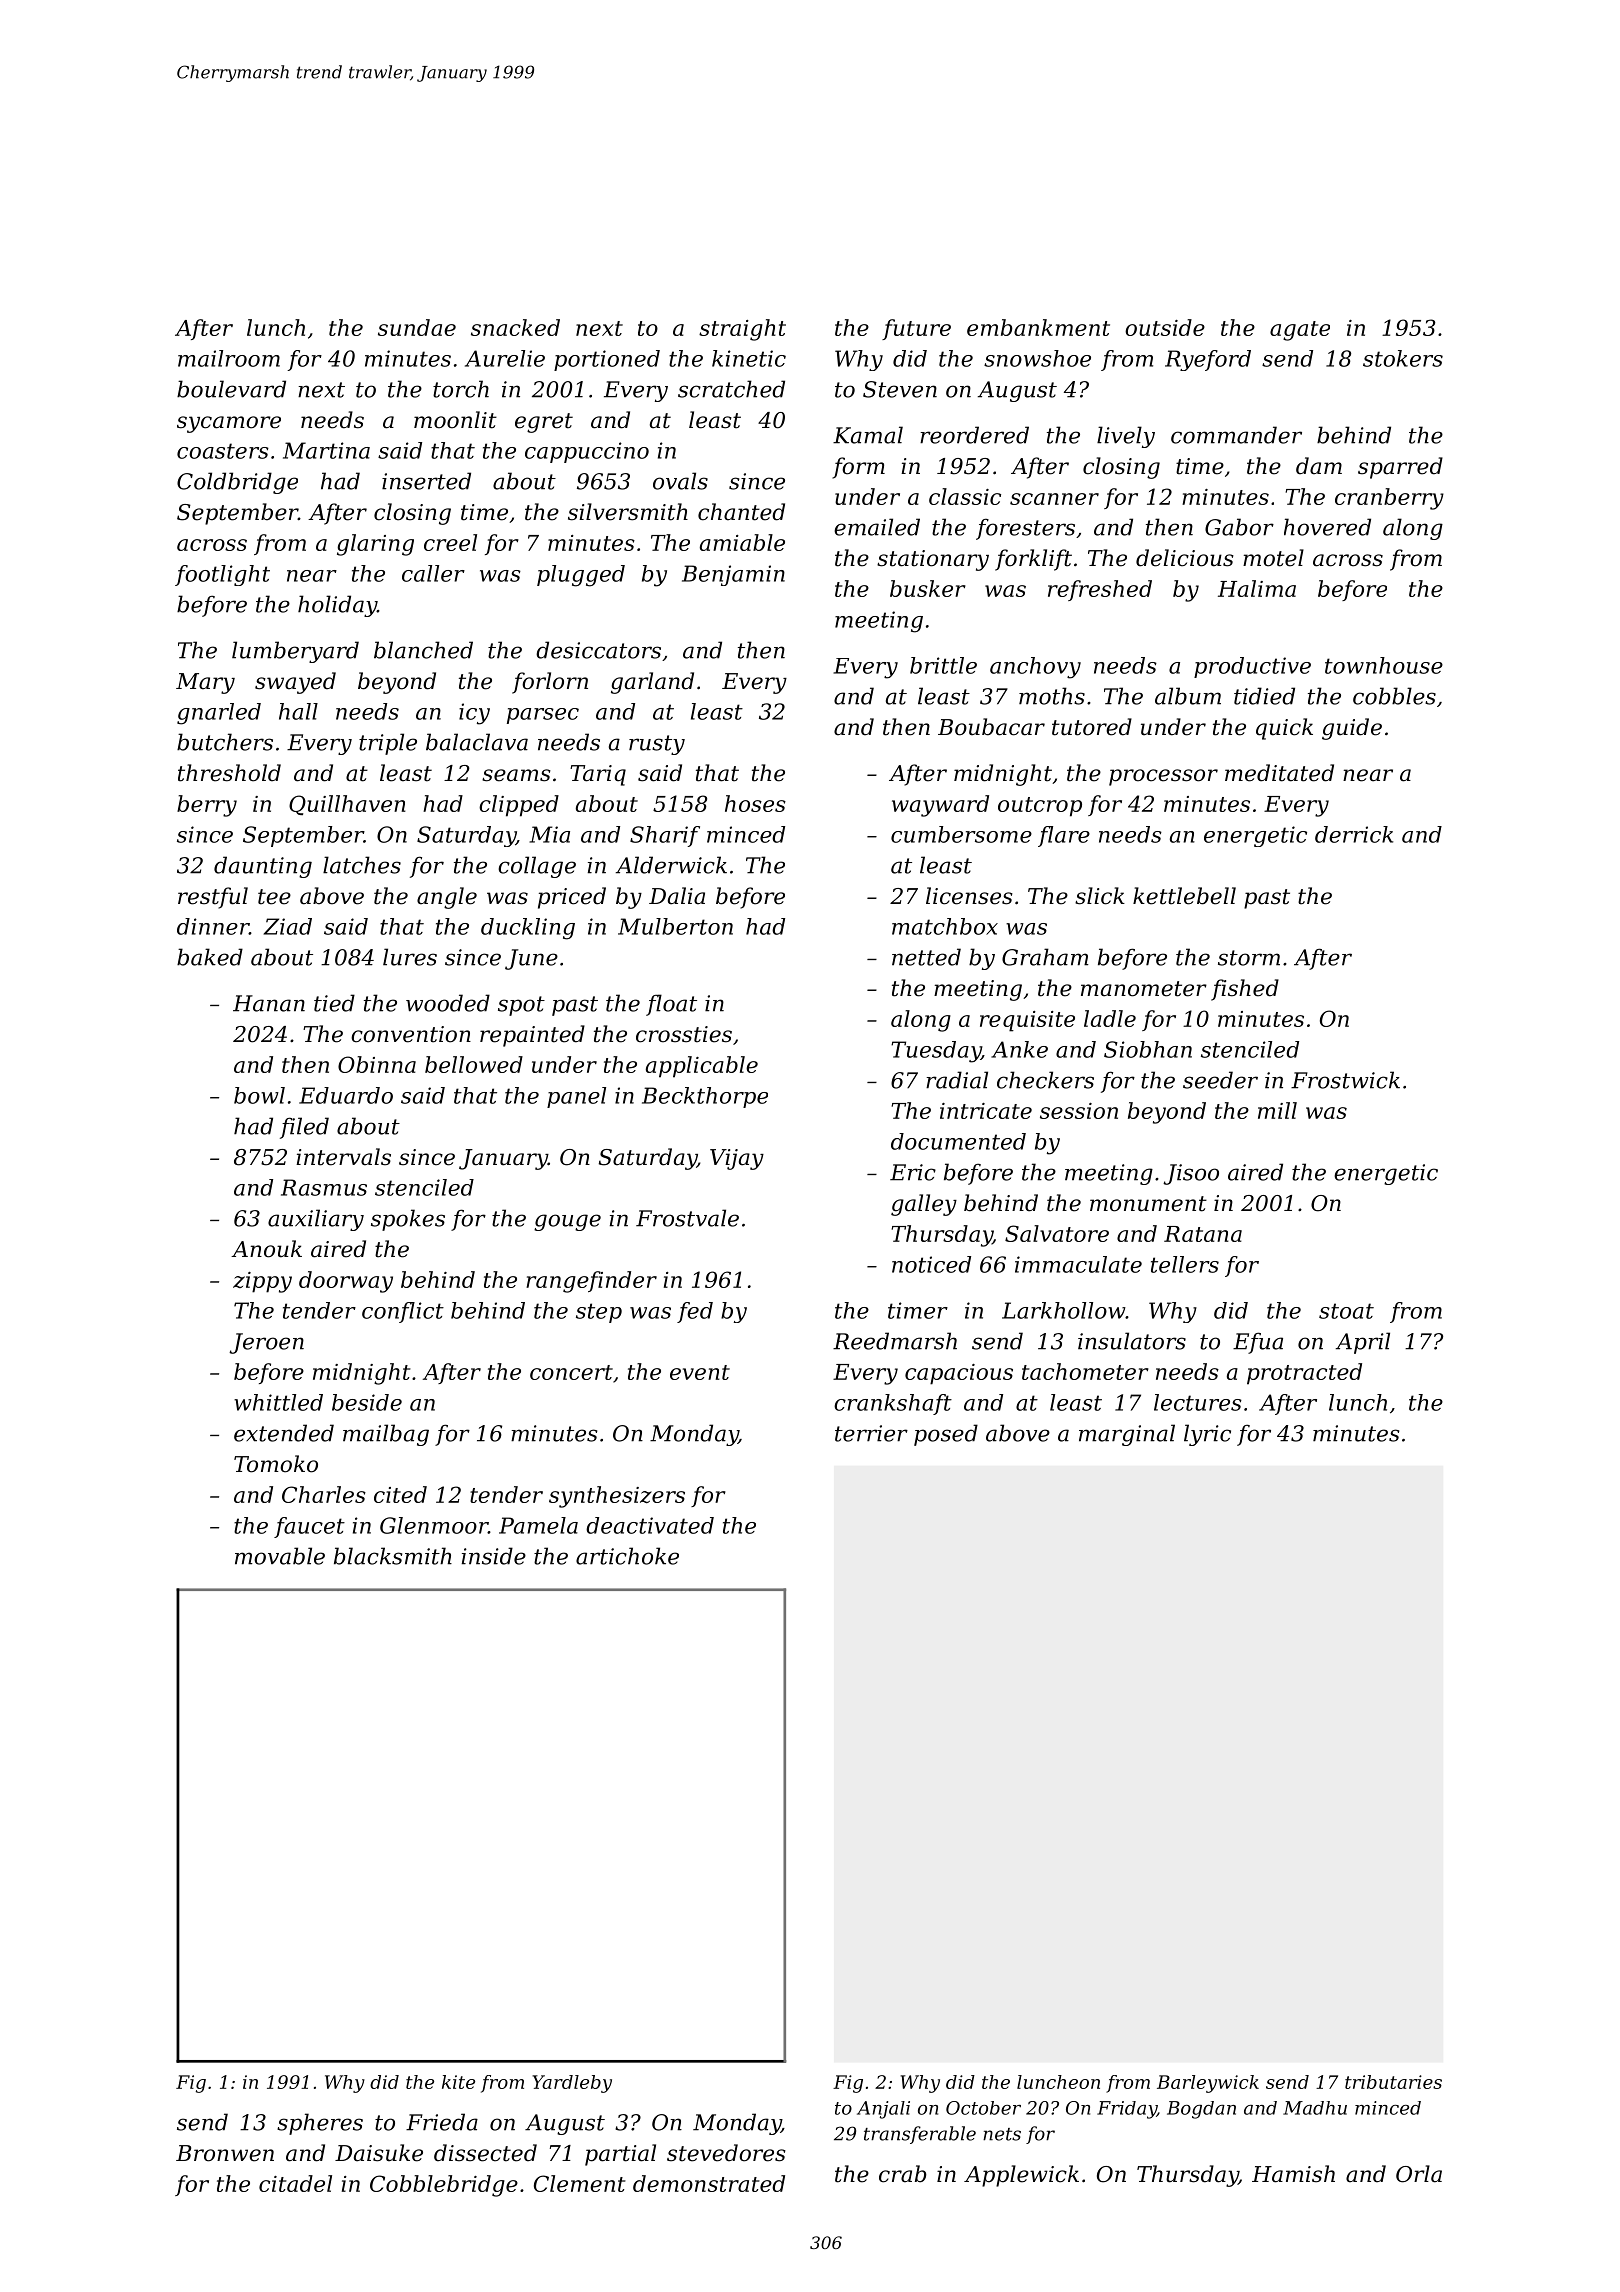 Image resolution: width=1620 pixels, height=2292 pixels. What do you see at coordinates (1165, 327) in the document?
I see `outside` at bounding box center [1165, 327].
